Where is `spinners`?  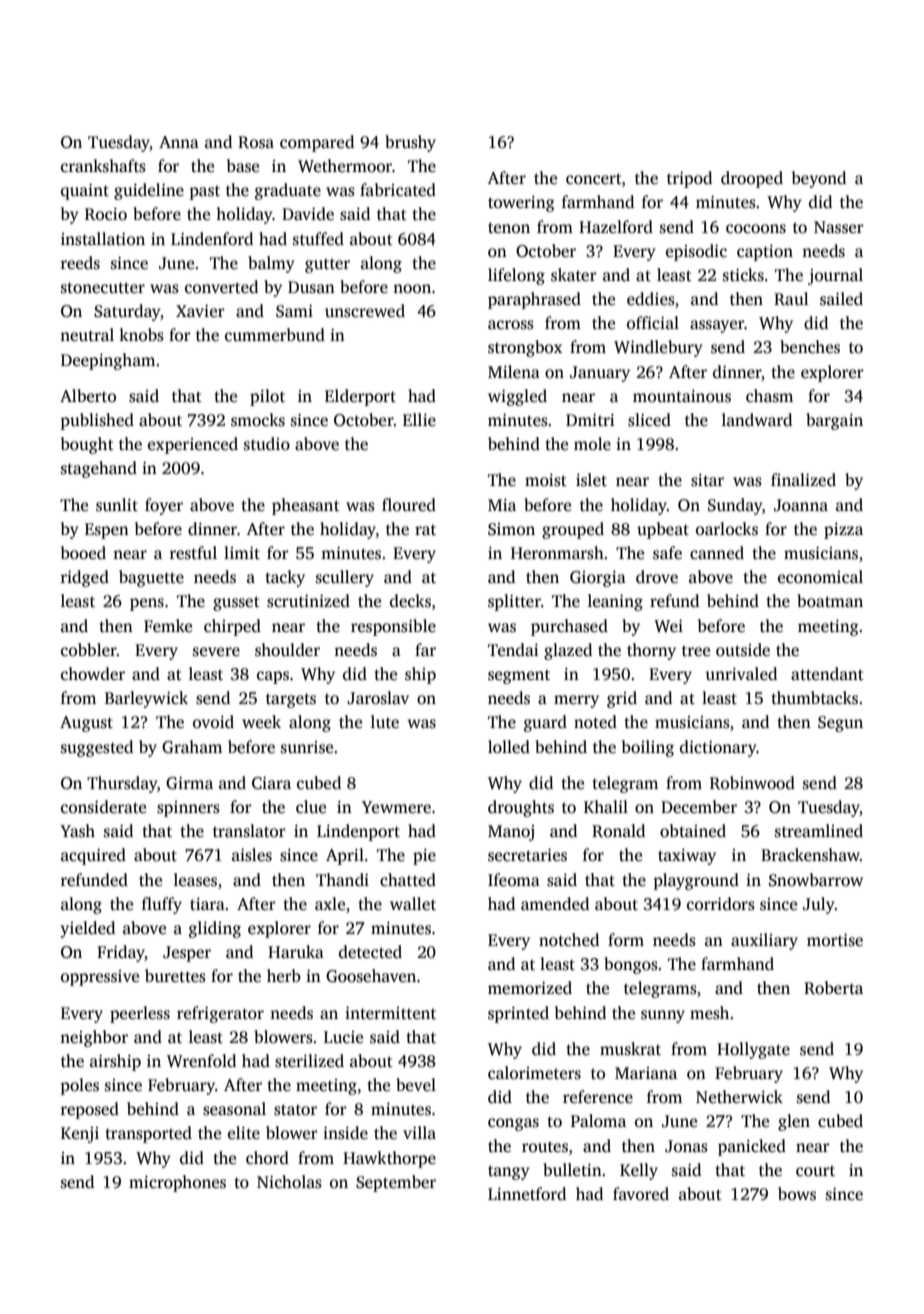
spinners is located at coordinates (188, 809).
